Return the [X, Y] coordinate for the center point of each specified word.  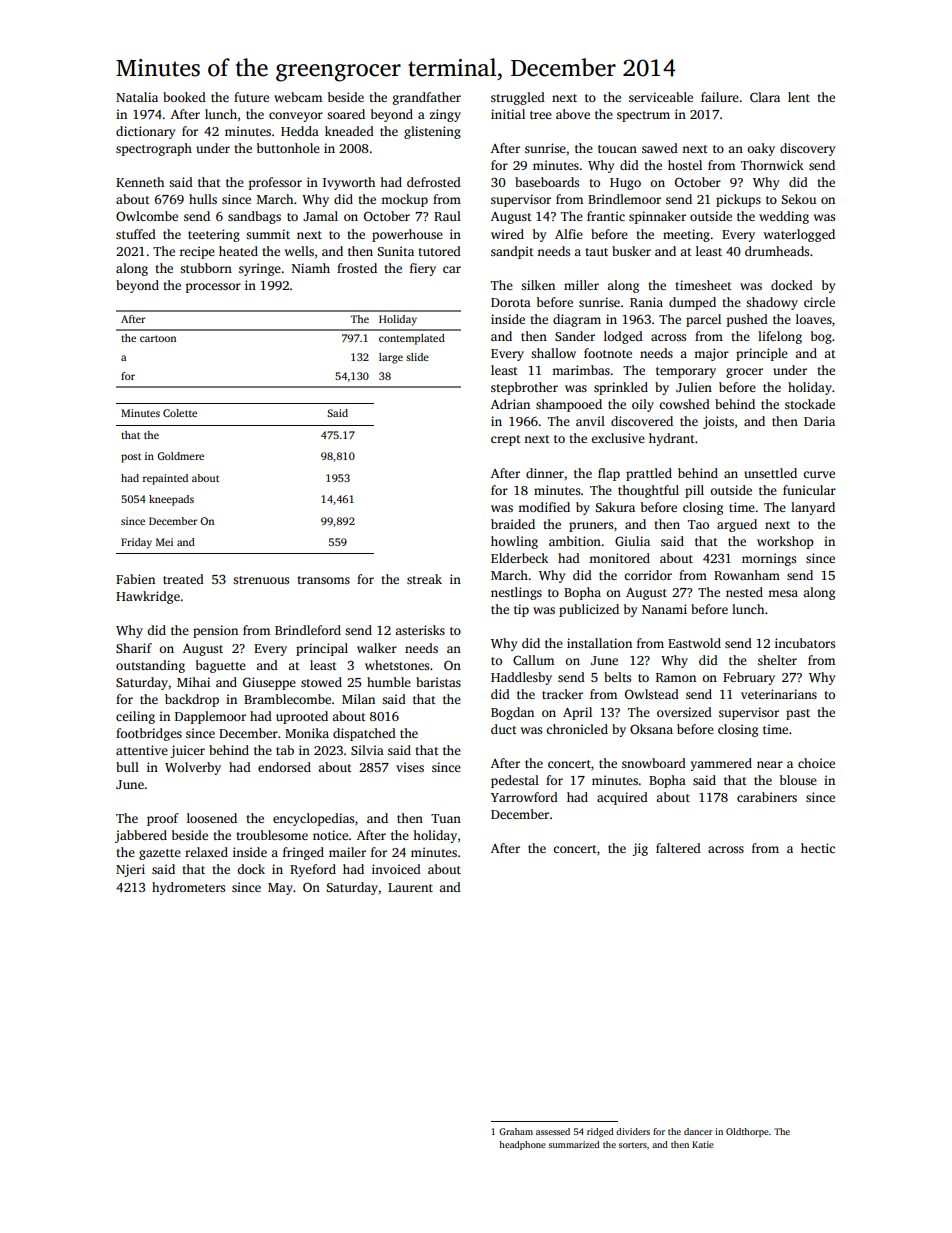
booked [184, 97]
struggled [518, 98]
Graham [516, 1131]
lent [799, 97]
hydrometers [188, 888]
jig [640, 849]
